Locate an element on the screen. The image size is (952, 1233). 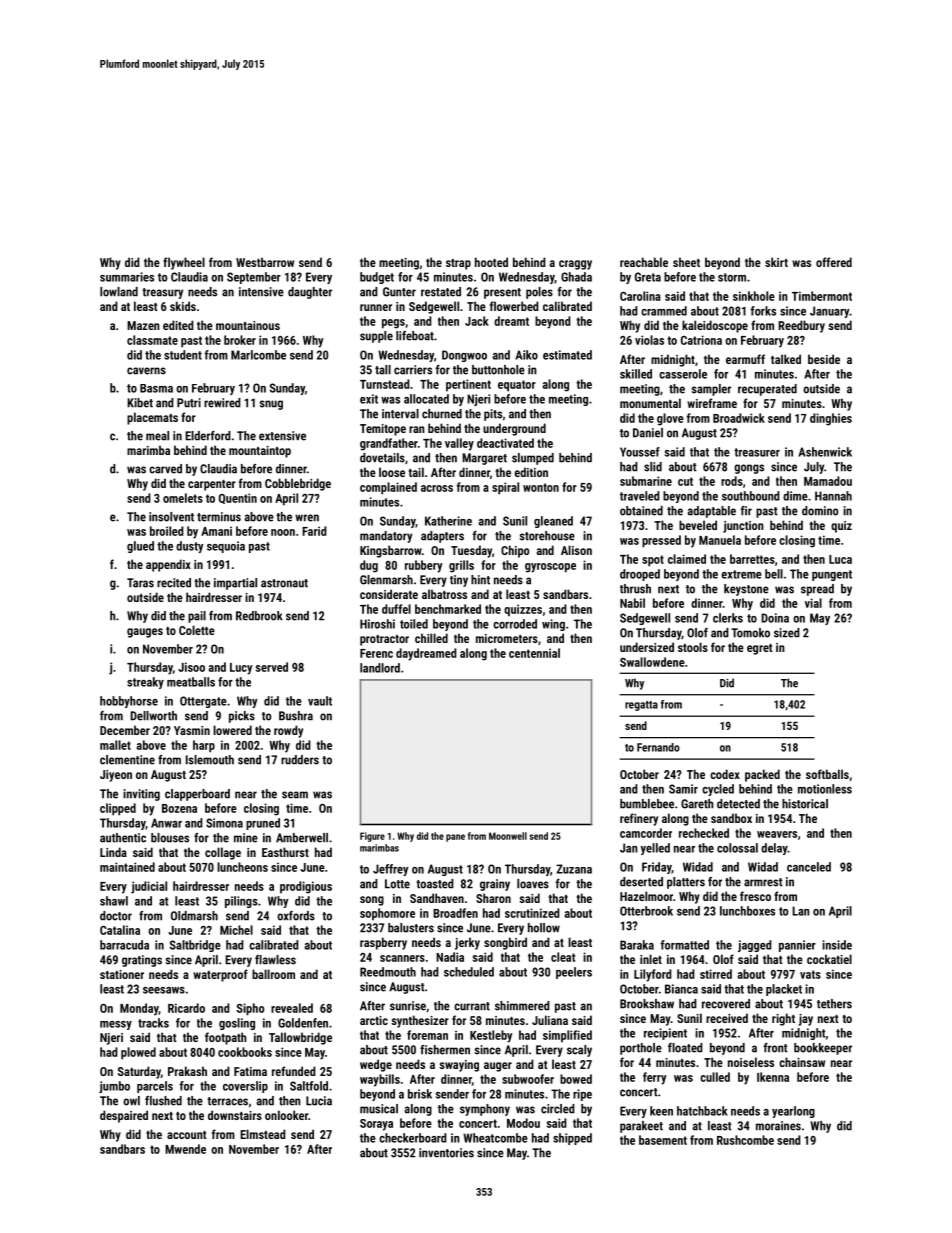
peelers is located at coordinates (574, 973).
